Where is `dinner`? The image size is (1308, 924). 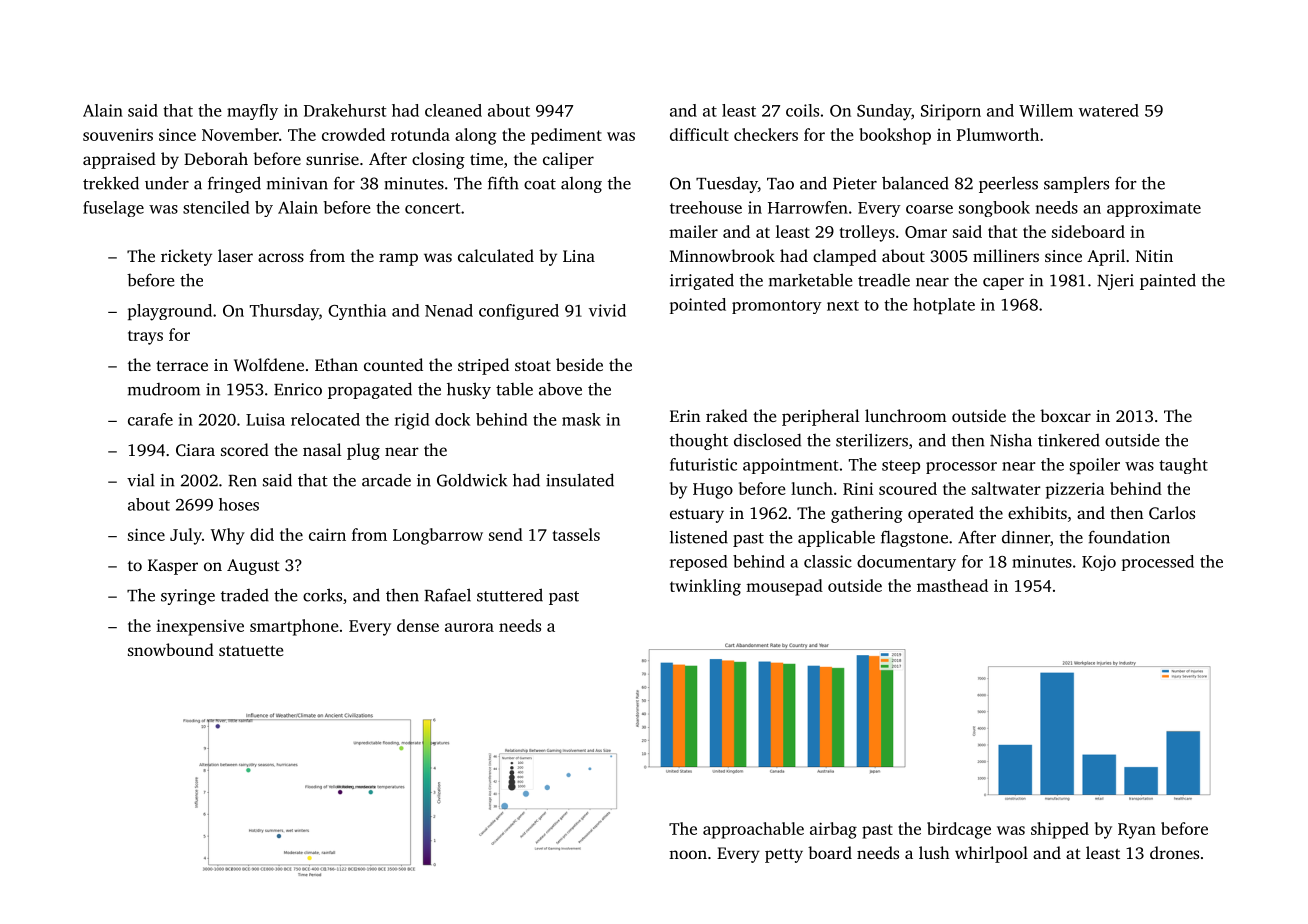
dinner is located at coordinates (1026, 537).
